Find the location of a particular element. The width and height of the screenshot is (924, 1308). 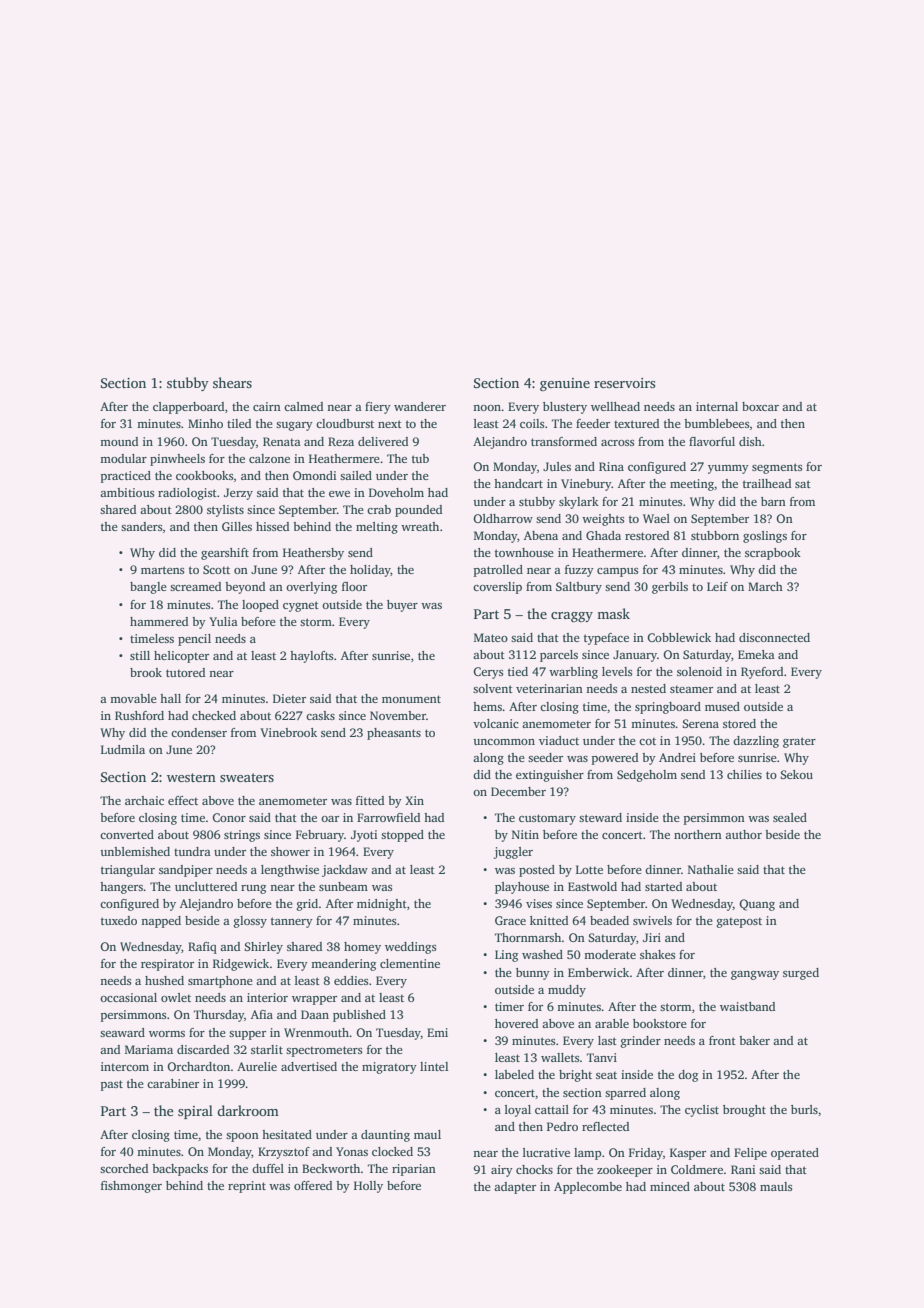

Ghada is located at coordinates (603, 535).
